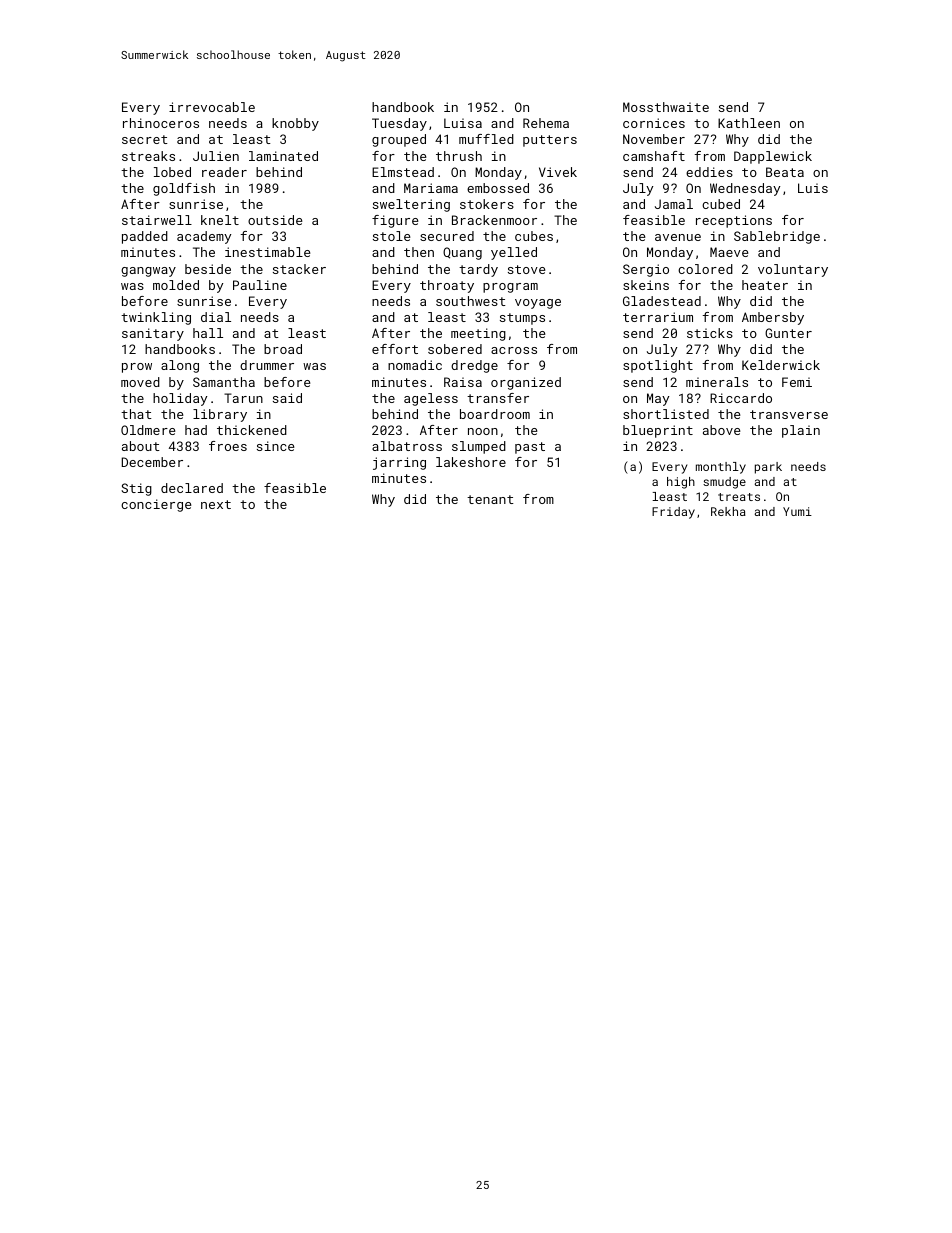 The width and height of the image is (952, 1233). I want to click on grouped, so click(399, 140).
